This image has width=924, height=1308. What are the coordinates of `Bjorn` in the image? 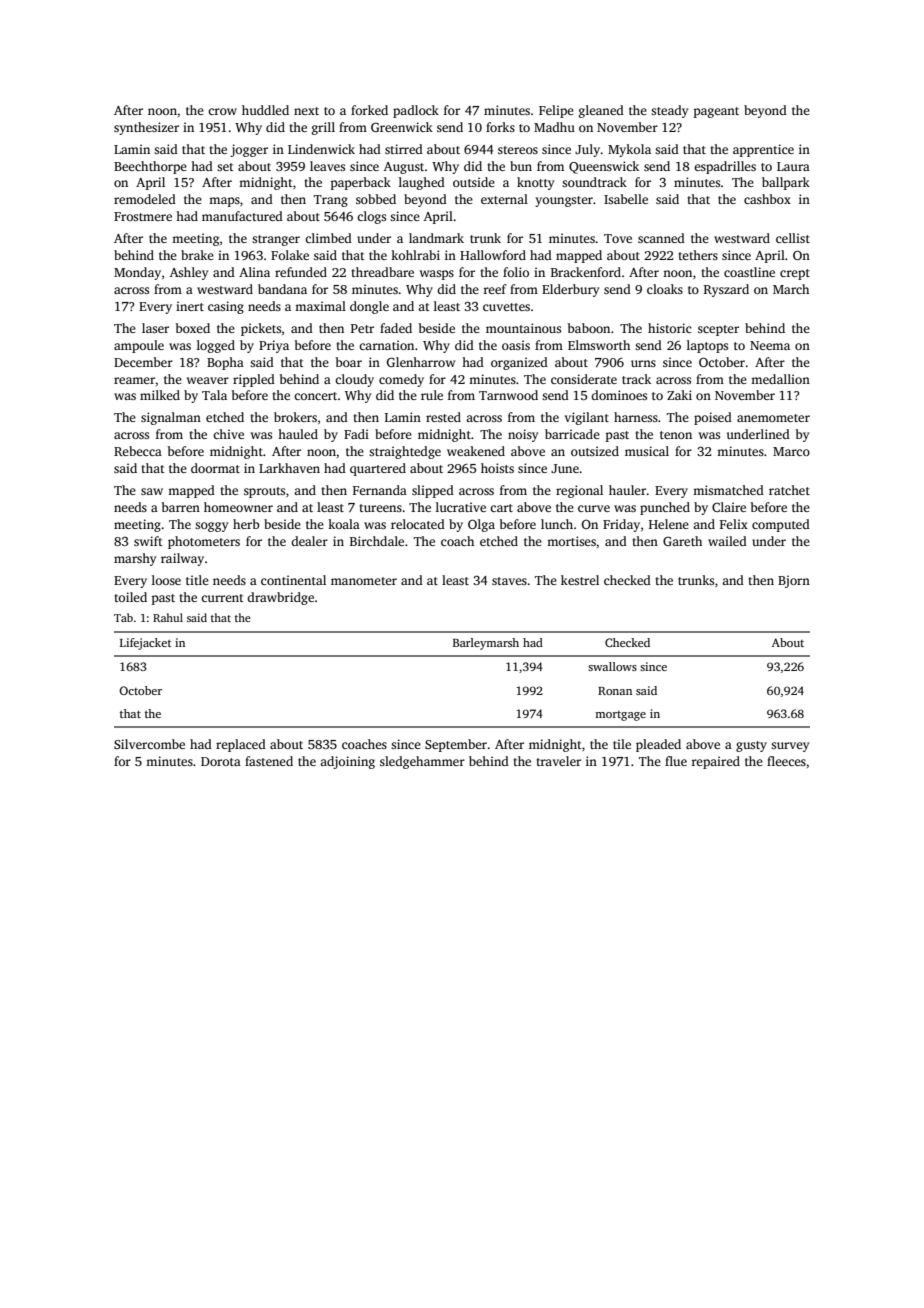 It's located at (794, 581).
